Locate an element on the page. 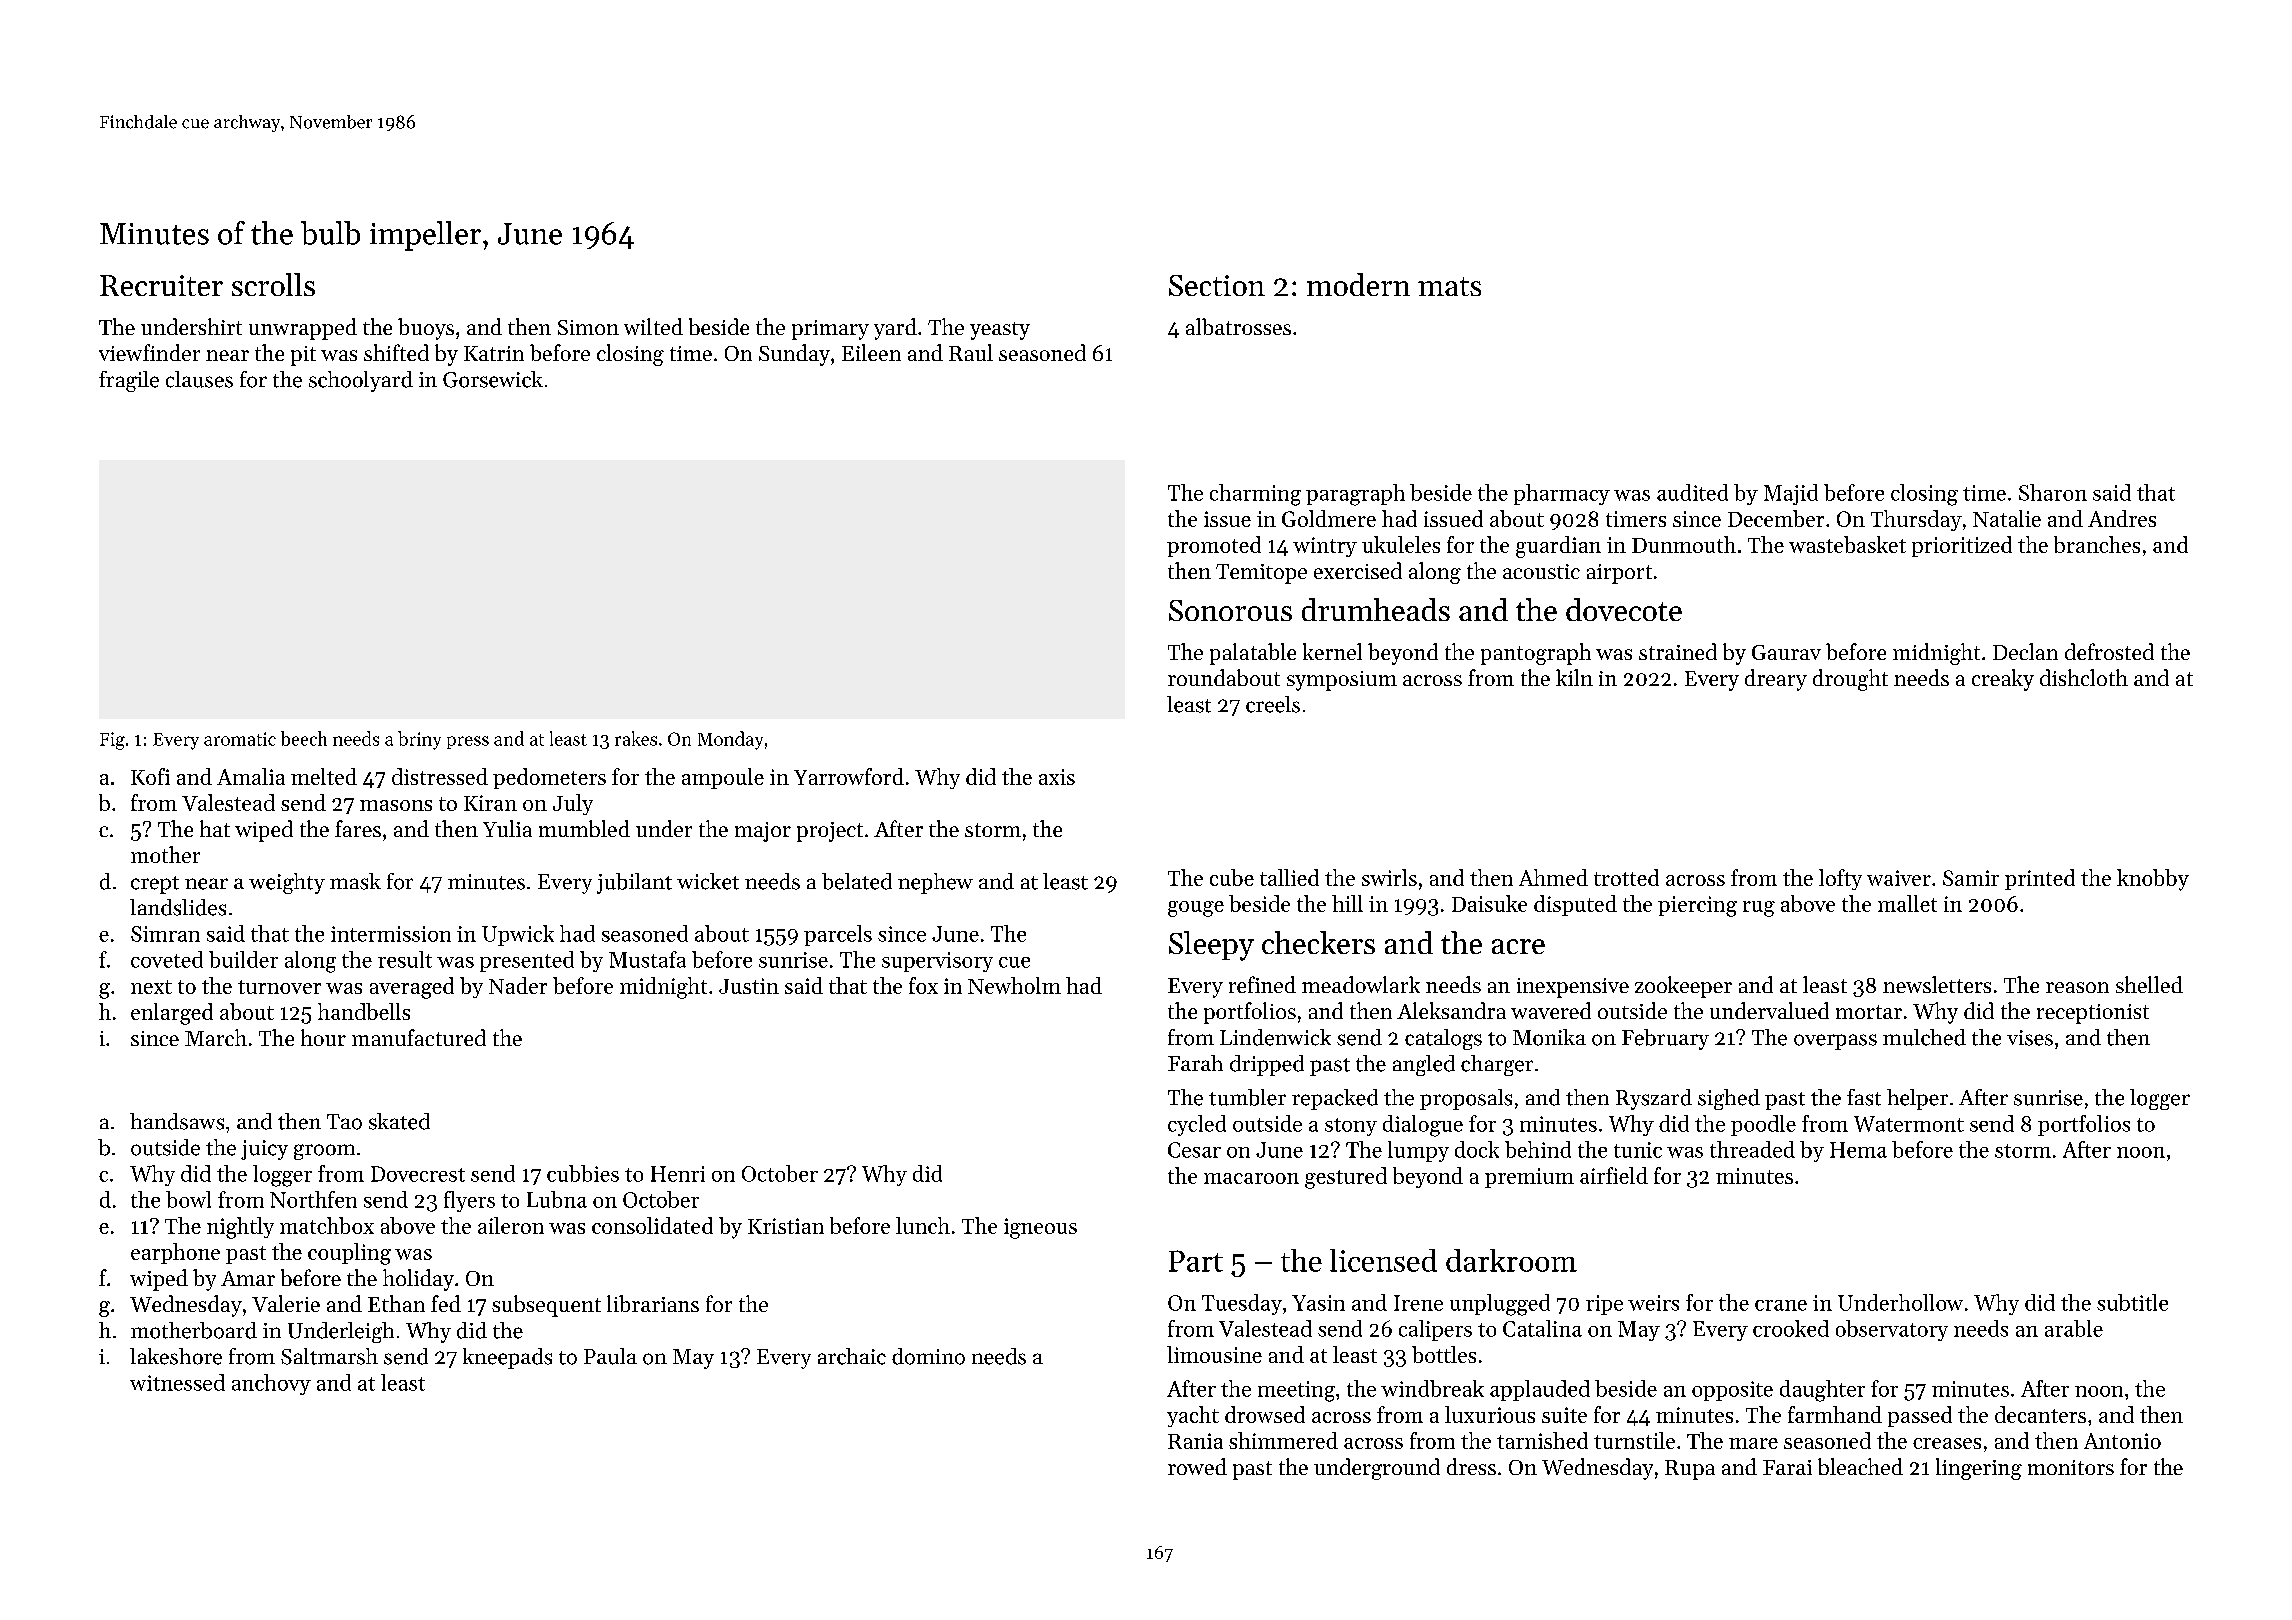 The height and width of the page is (1620, 2292). palatable is located at coordinates (1253, 654).
